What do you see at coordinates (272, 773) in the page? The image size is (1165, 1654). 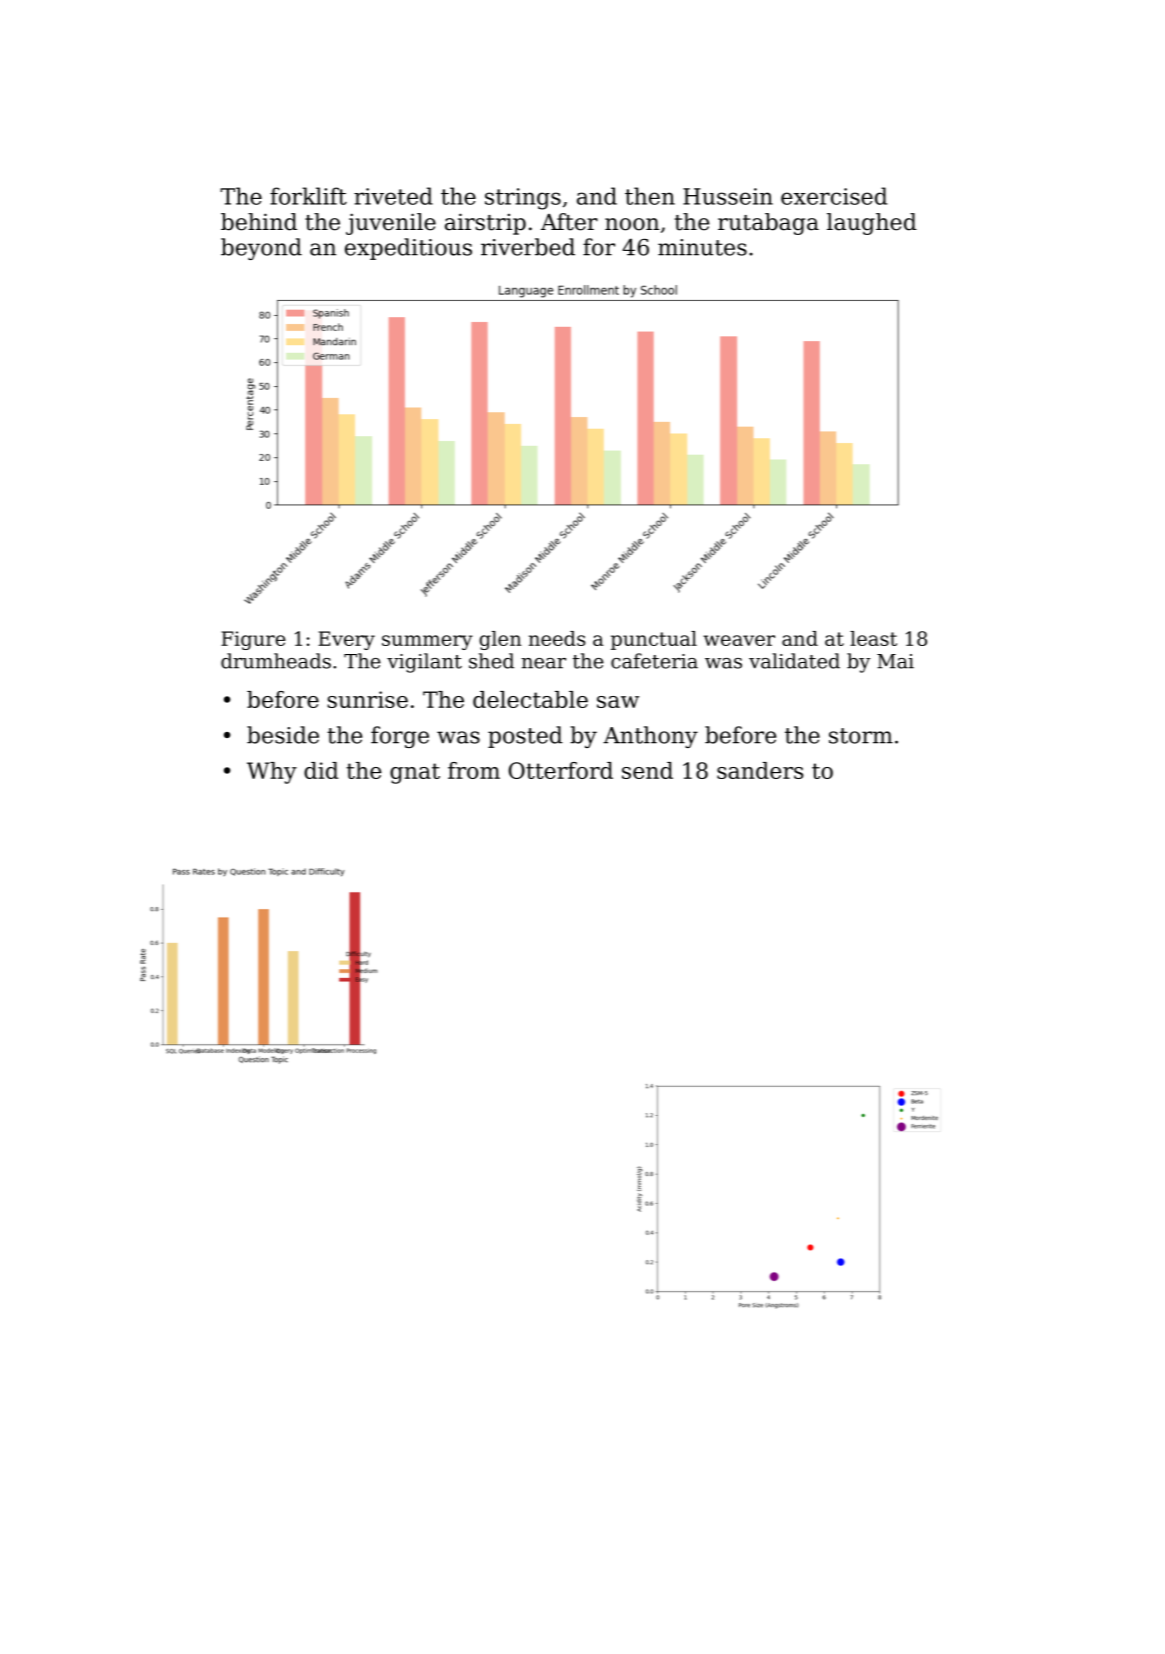 I see `Why` at bounding box center [272, 773].
